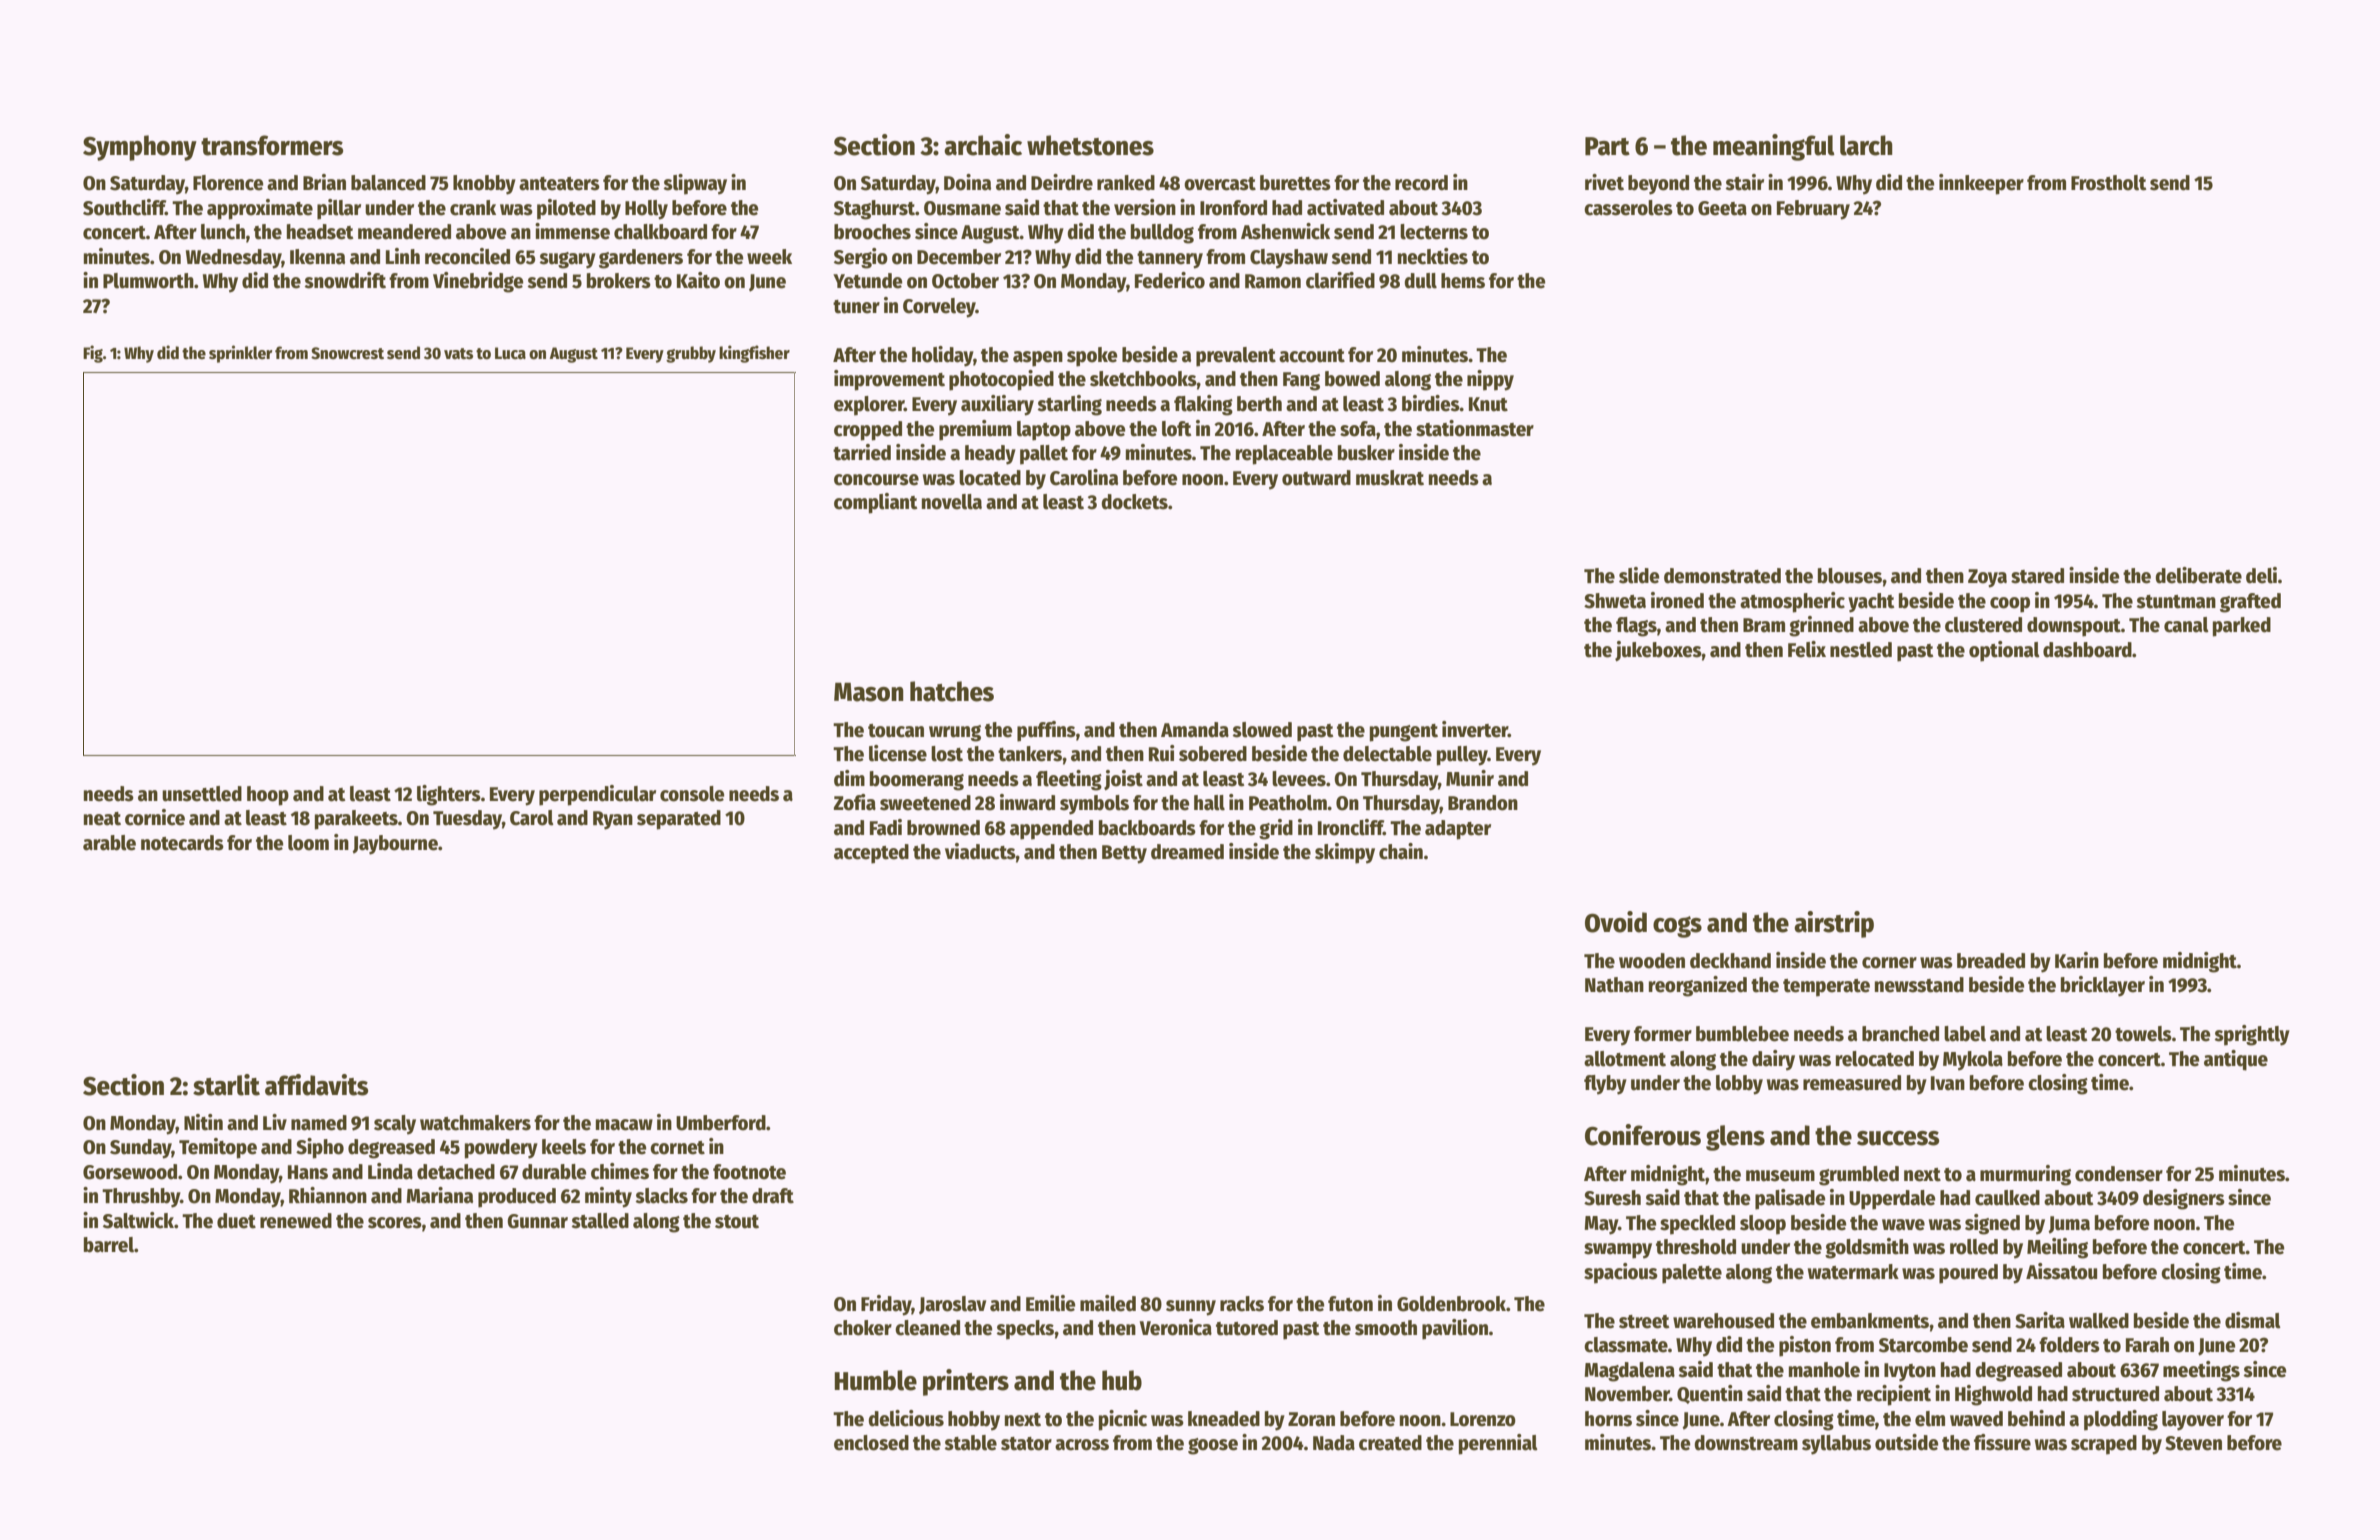 The width and height of the document is (2380, 1540). I want to click on futon, so click(1350, 1304).
